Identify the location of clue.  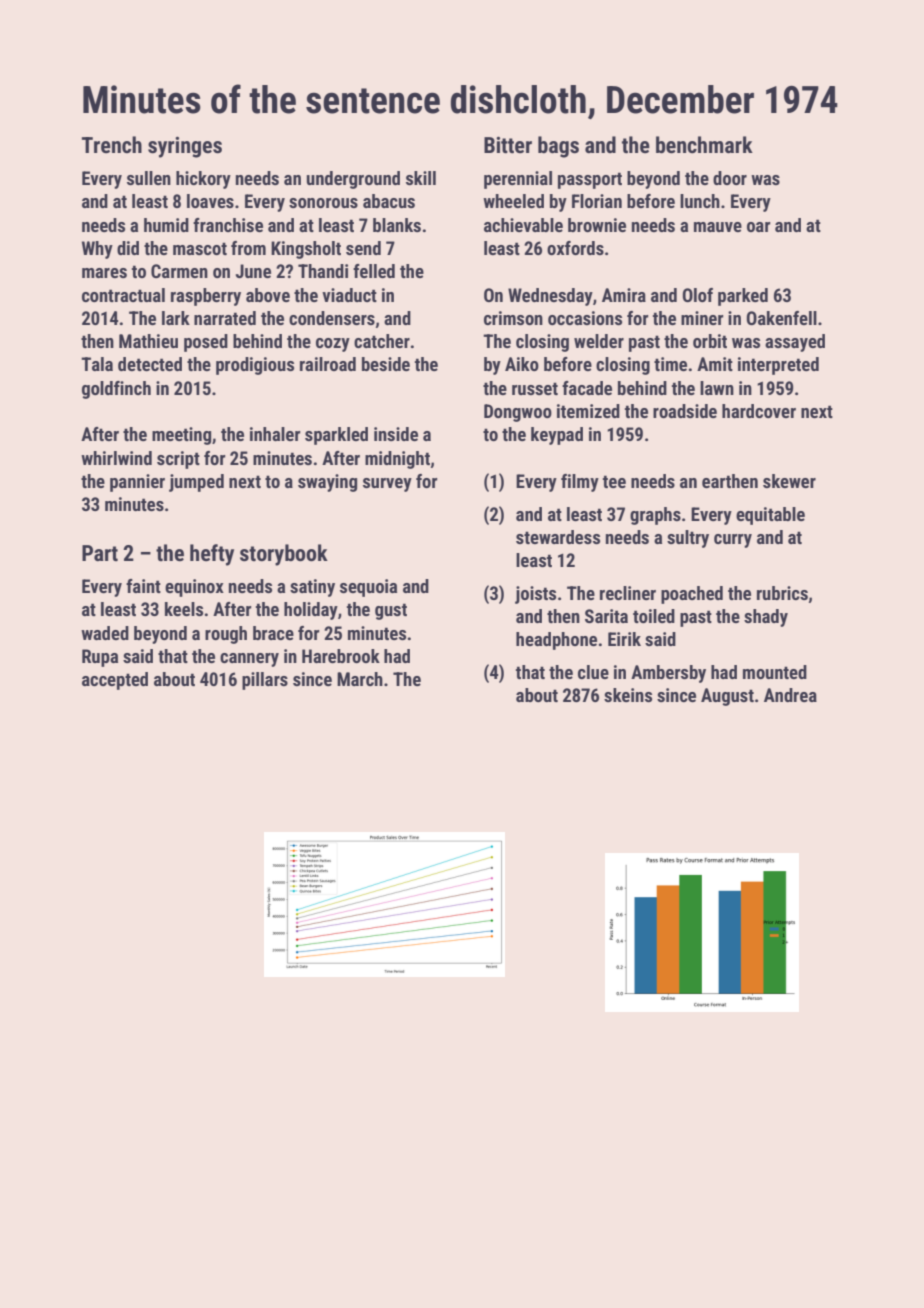
(593, 672).
